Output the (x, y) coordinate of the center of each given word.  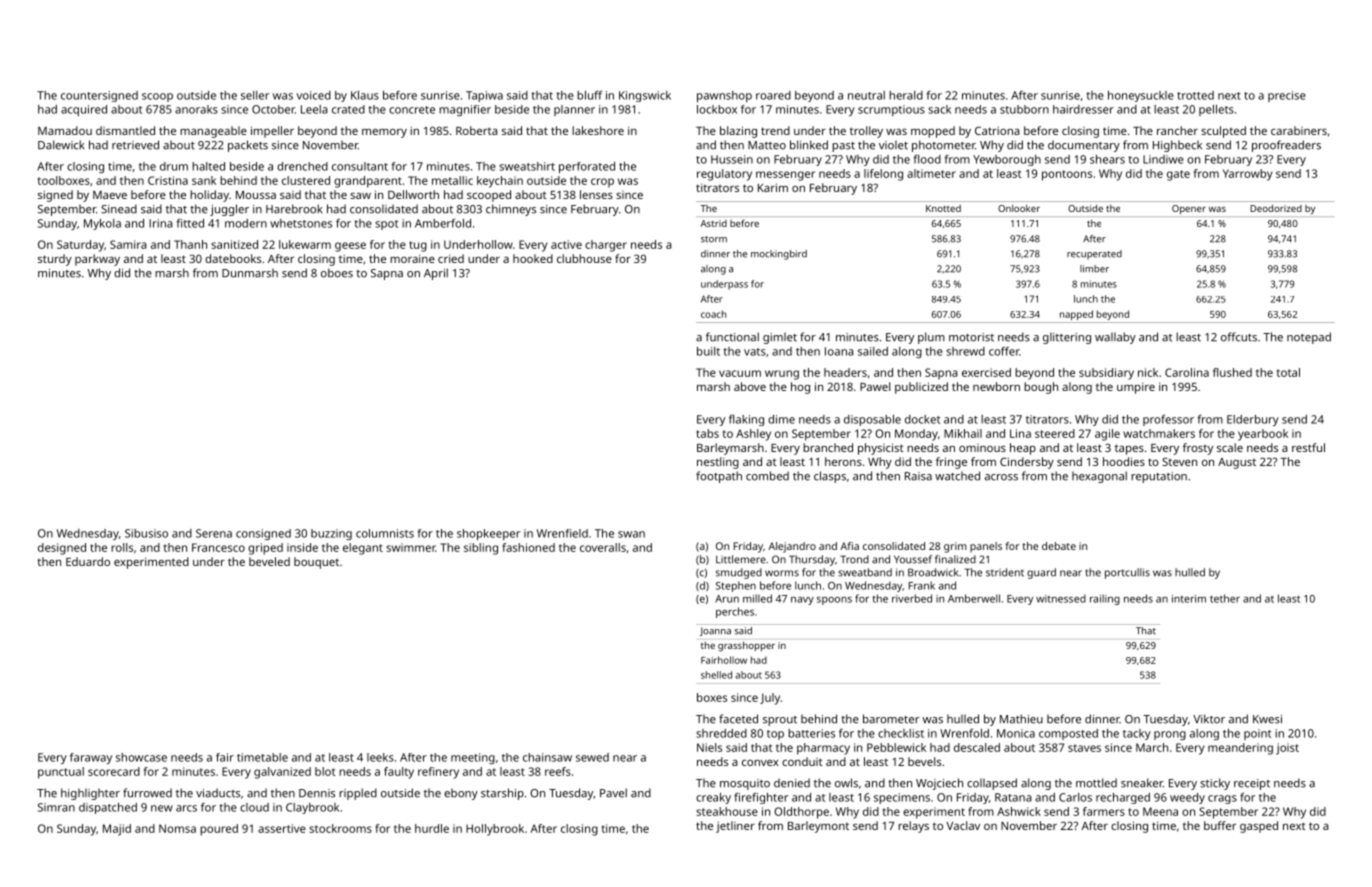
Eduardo (88, 561)
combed (767, 476)
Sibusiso (146, 533)
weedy (1187, 798)
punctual (61, 773)
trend (775, 130)
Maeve (110, 195)
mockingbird (779, 255)
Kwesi (1267, 719)
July (770, 699)
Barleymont (818, 827)
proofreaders (1286, 146)
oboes (337, 273)
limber (1094, 269)
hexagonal (1099, 477)
